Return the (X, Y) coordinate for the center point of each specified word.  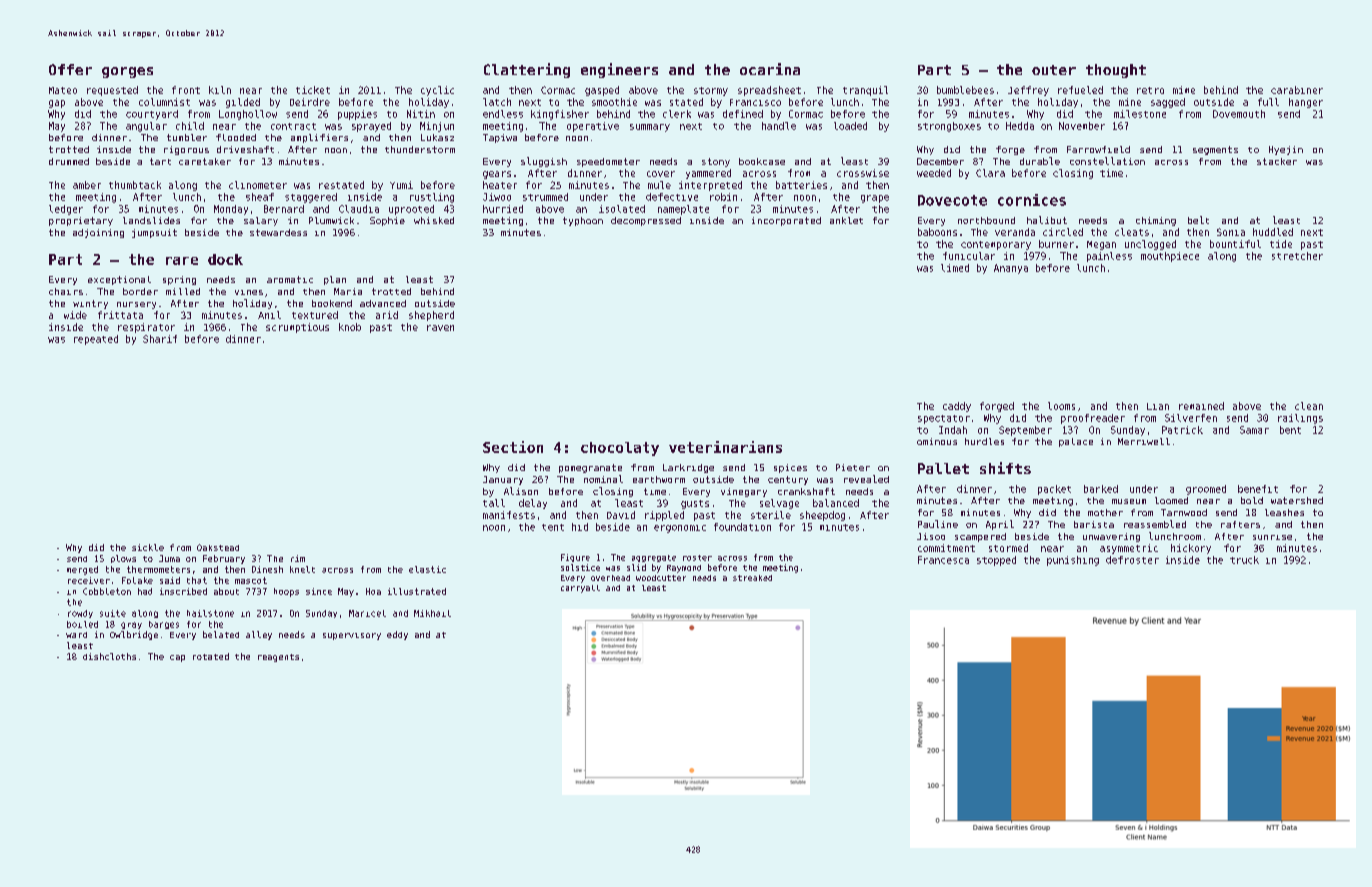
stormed (1008, 548)
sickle (148, 547)
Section (513, 447)
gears (497, 175)
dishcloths (109, 656)
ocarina (770, 69)
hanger (1306, 103)
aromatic (290, 279)
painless (1109, 257)
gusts (695, 504)
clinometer (258, 185)
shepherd (431, 316)
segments (1215, 150)
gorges (127, 72)
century (788, 480)
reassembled (1155, 524)
